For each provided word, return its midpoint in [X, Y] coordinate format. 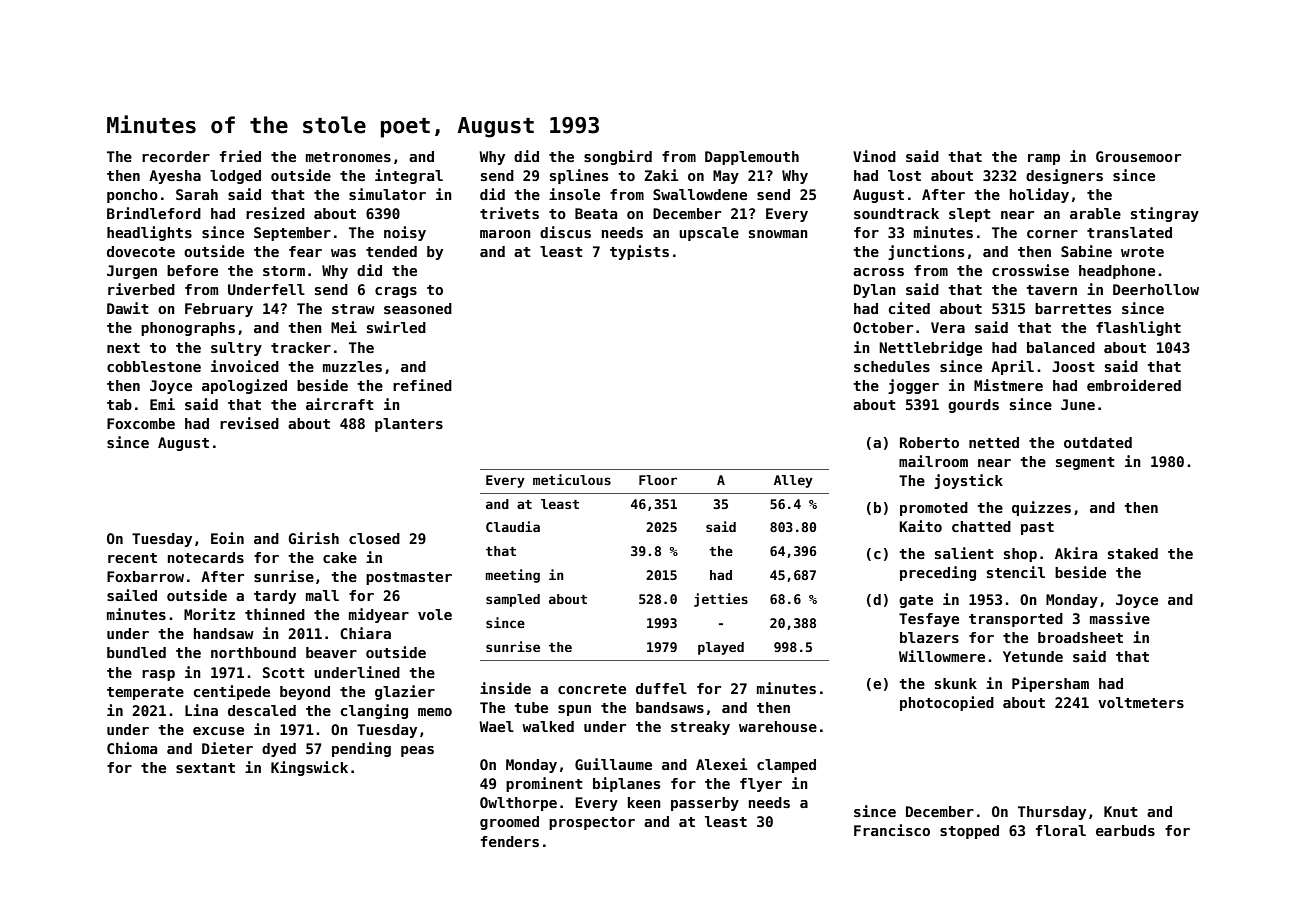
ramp [1044, 159]
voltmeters [1141, 702]
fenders [510, 841]
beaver [331, 652]
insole [574, 194]
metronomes [348, 157]
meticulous [572, 479]
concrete [592, 689]
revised [249, 423]
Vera [948, 327]
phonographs [188, 329]
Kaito [920, 526]
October [883, 327]
